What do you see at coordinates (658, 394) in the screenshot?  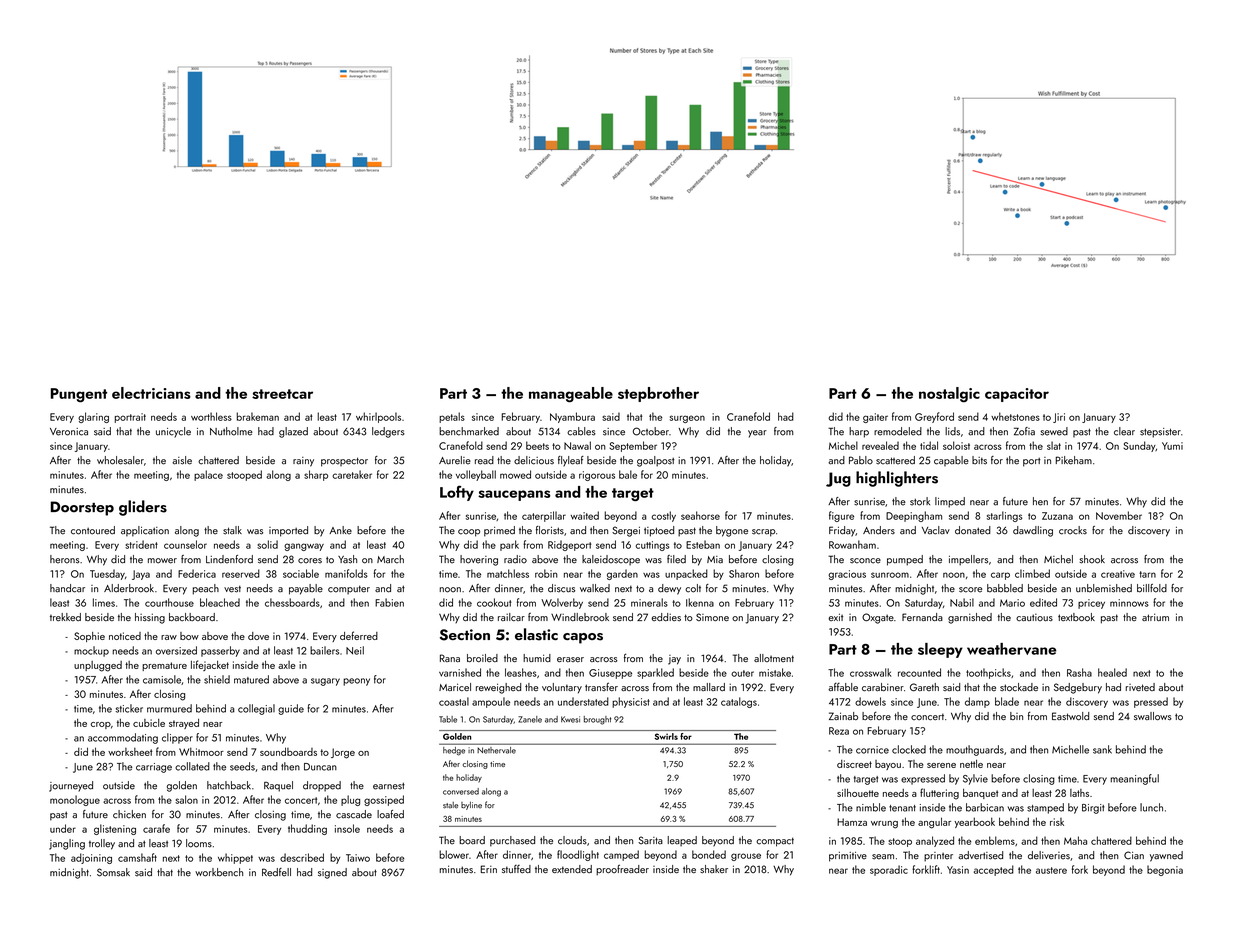 I see `stepbrother` at bounding box center [658, 394].
